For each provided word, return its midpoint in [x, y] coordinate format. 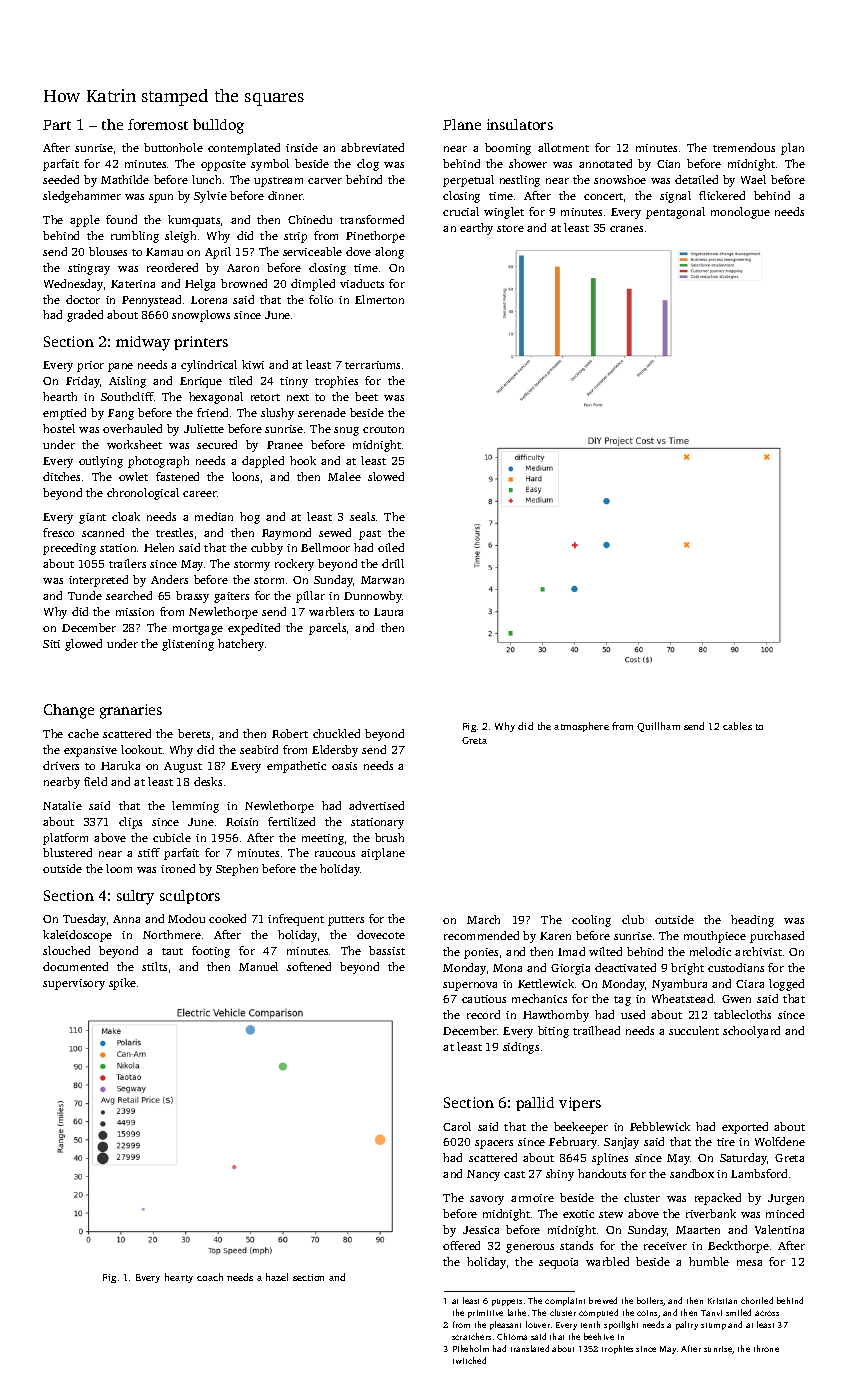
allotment [563, 147]
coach [210, 1277]
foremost [158, 124]
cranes [626, 229]
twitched [469, 1360]
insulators [520, 124]
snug [346, 431]
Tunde [85, 595]
